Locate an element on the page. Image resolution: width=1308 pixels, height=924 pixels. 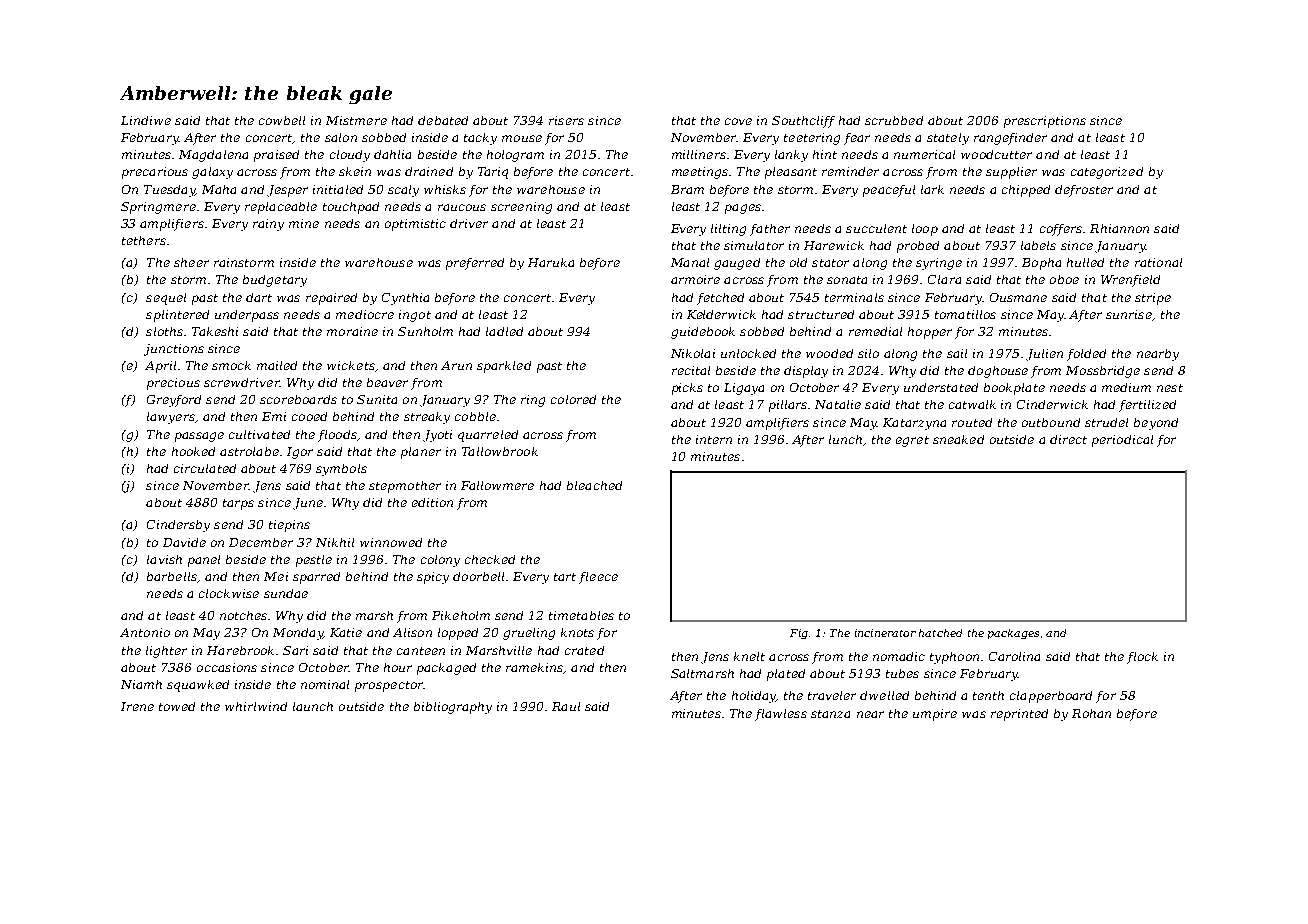
risers is located at coordinates (566, 120).
